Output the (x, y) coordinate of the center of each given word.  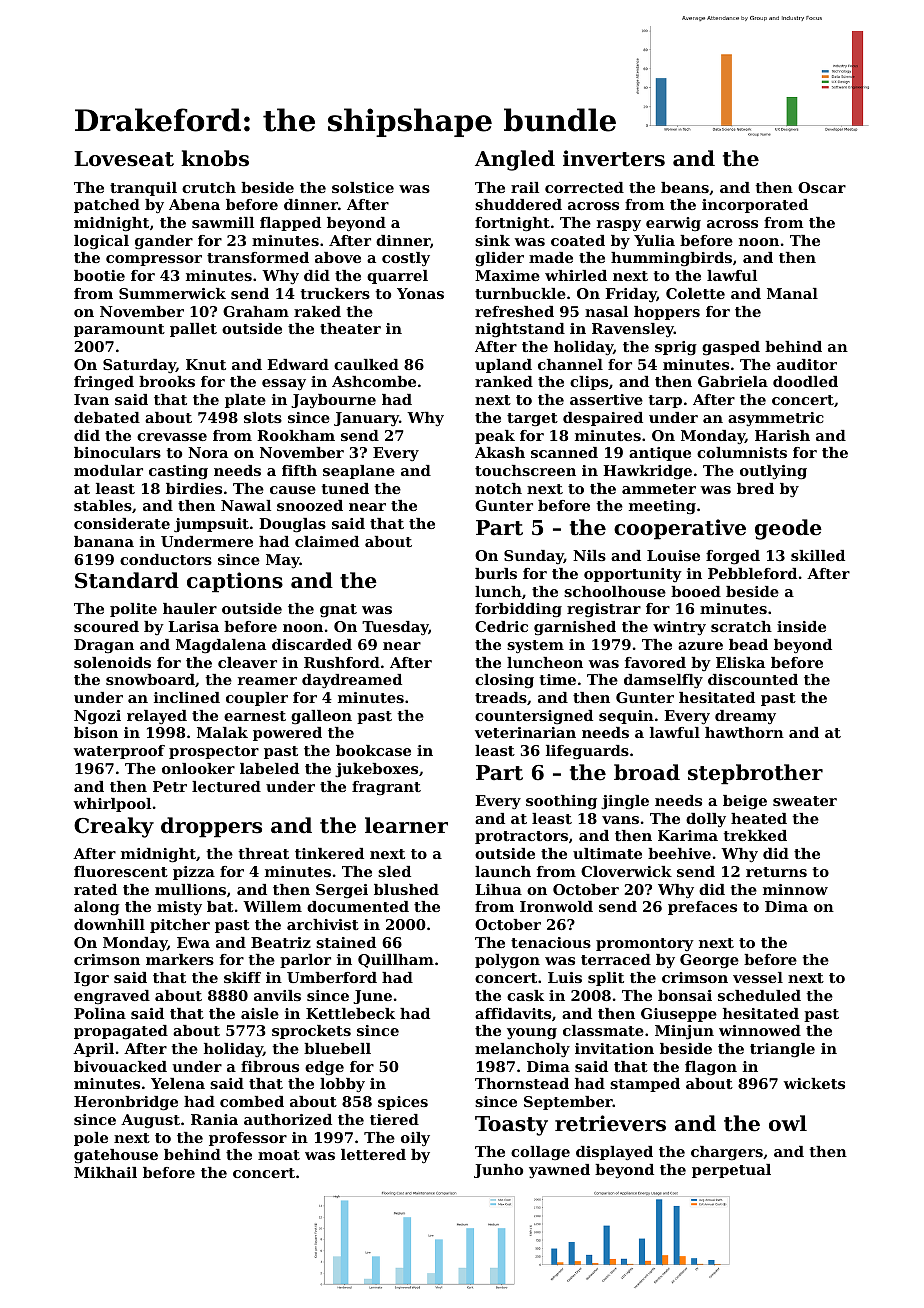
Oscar (822, 187)
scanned (564, 452)
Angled (515, 160)
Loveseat (124, 159)
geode (788, 529)
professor (248, 1139)
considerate (122, 523)
